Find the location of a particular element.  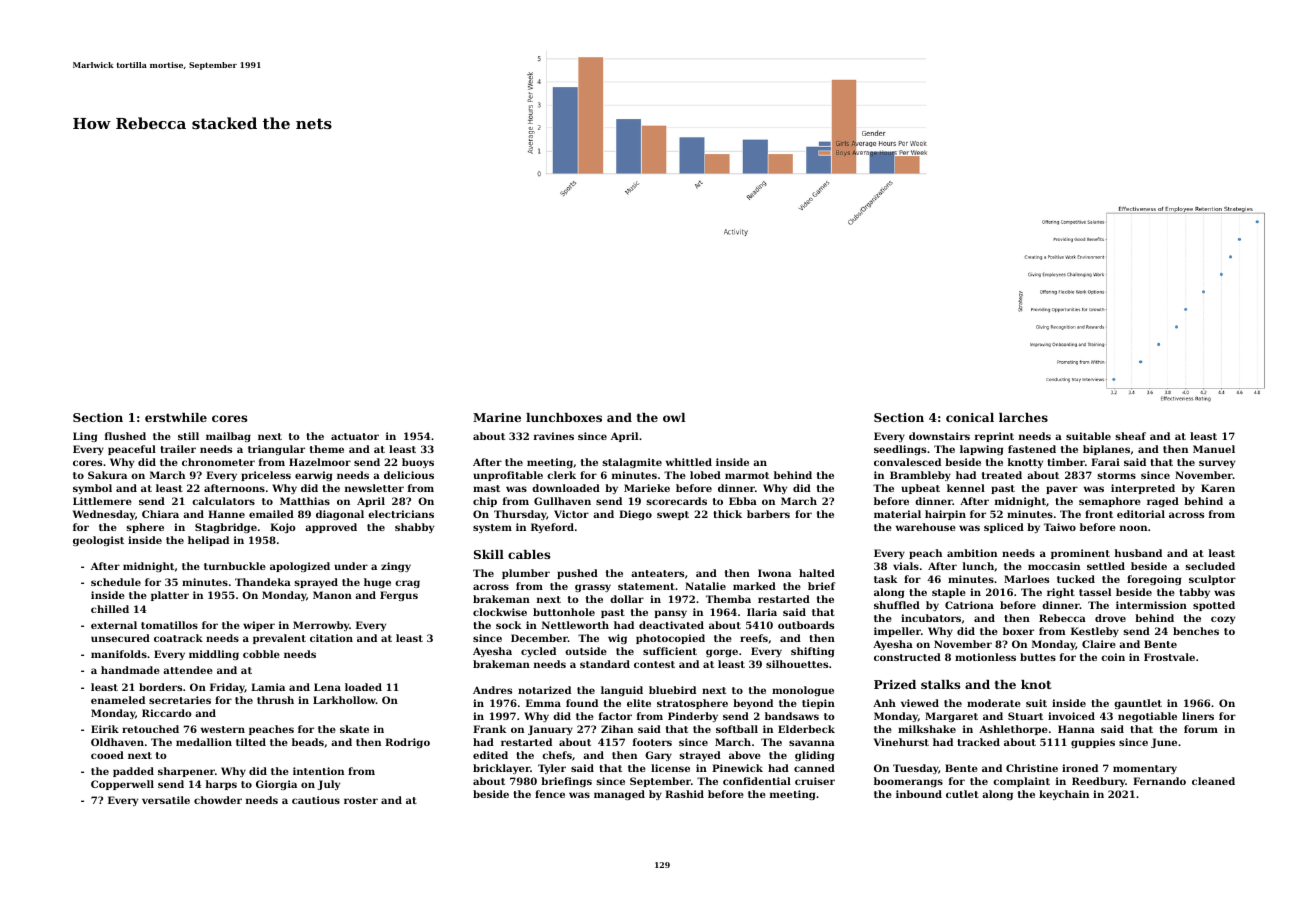

incubators is located at coordinates (931, 618).
